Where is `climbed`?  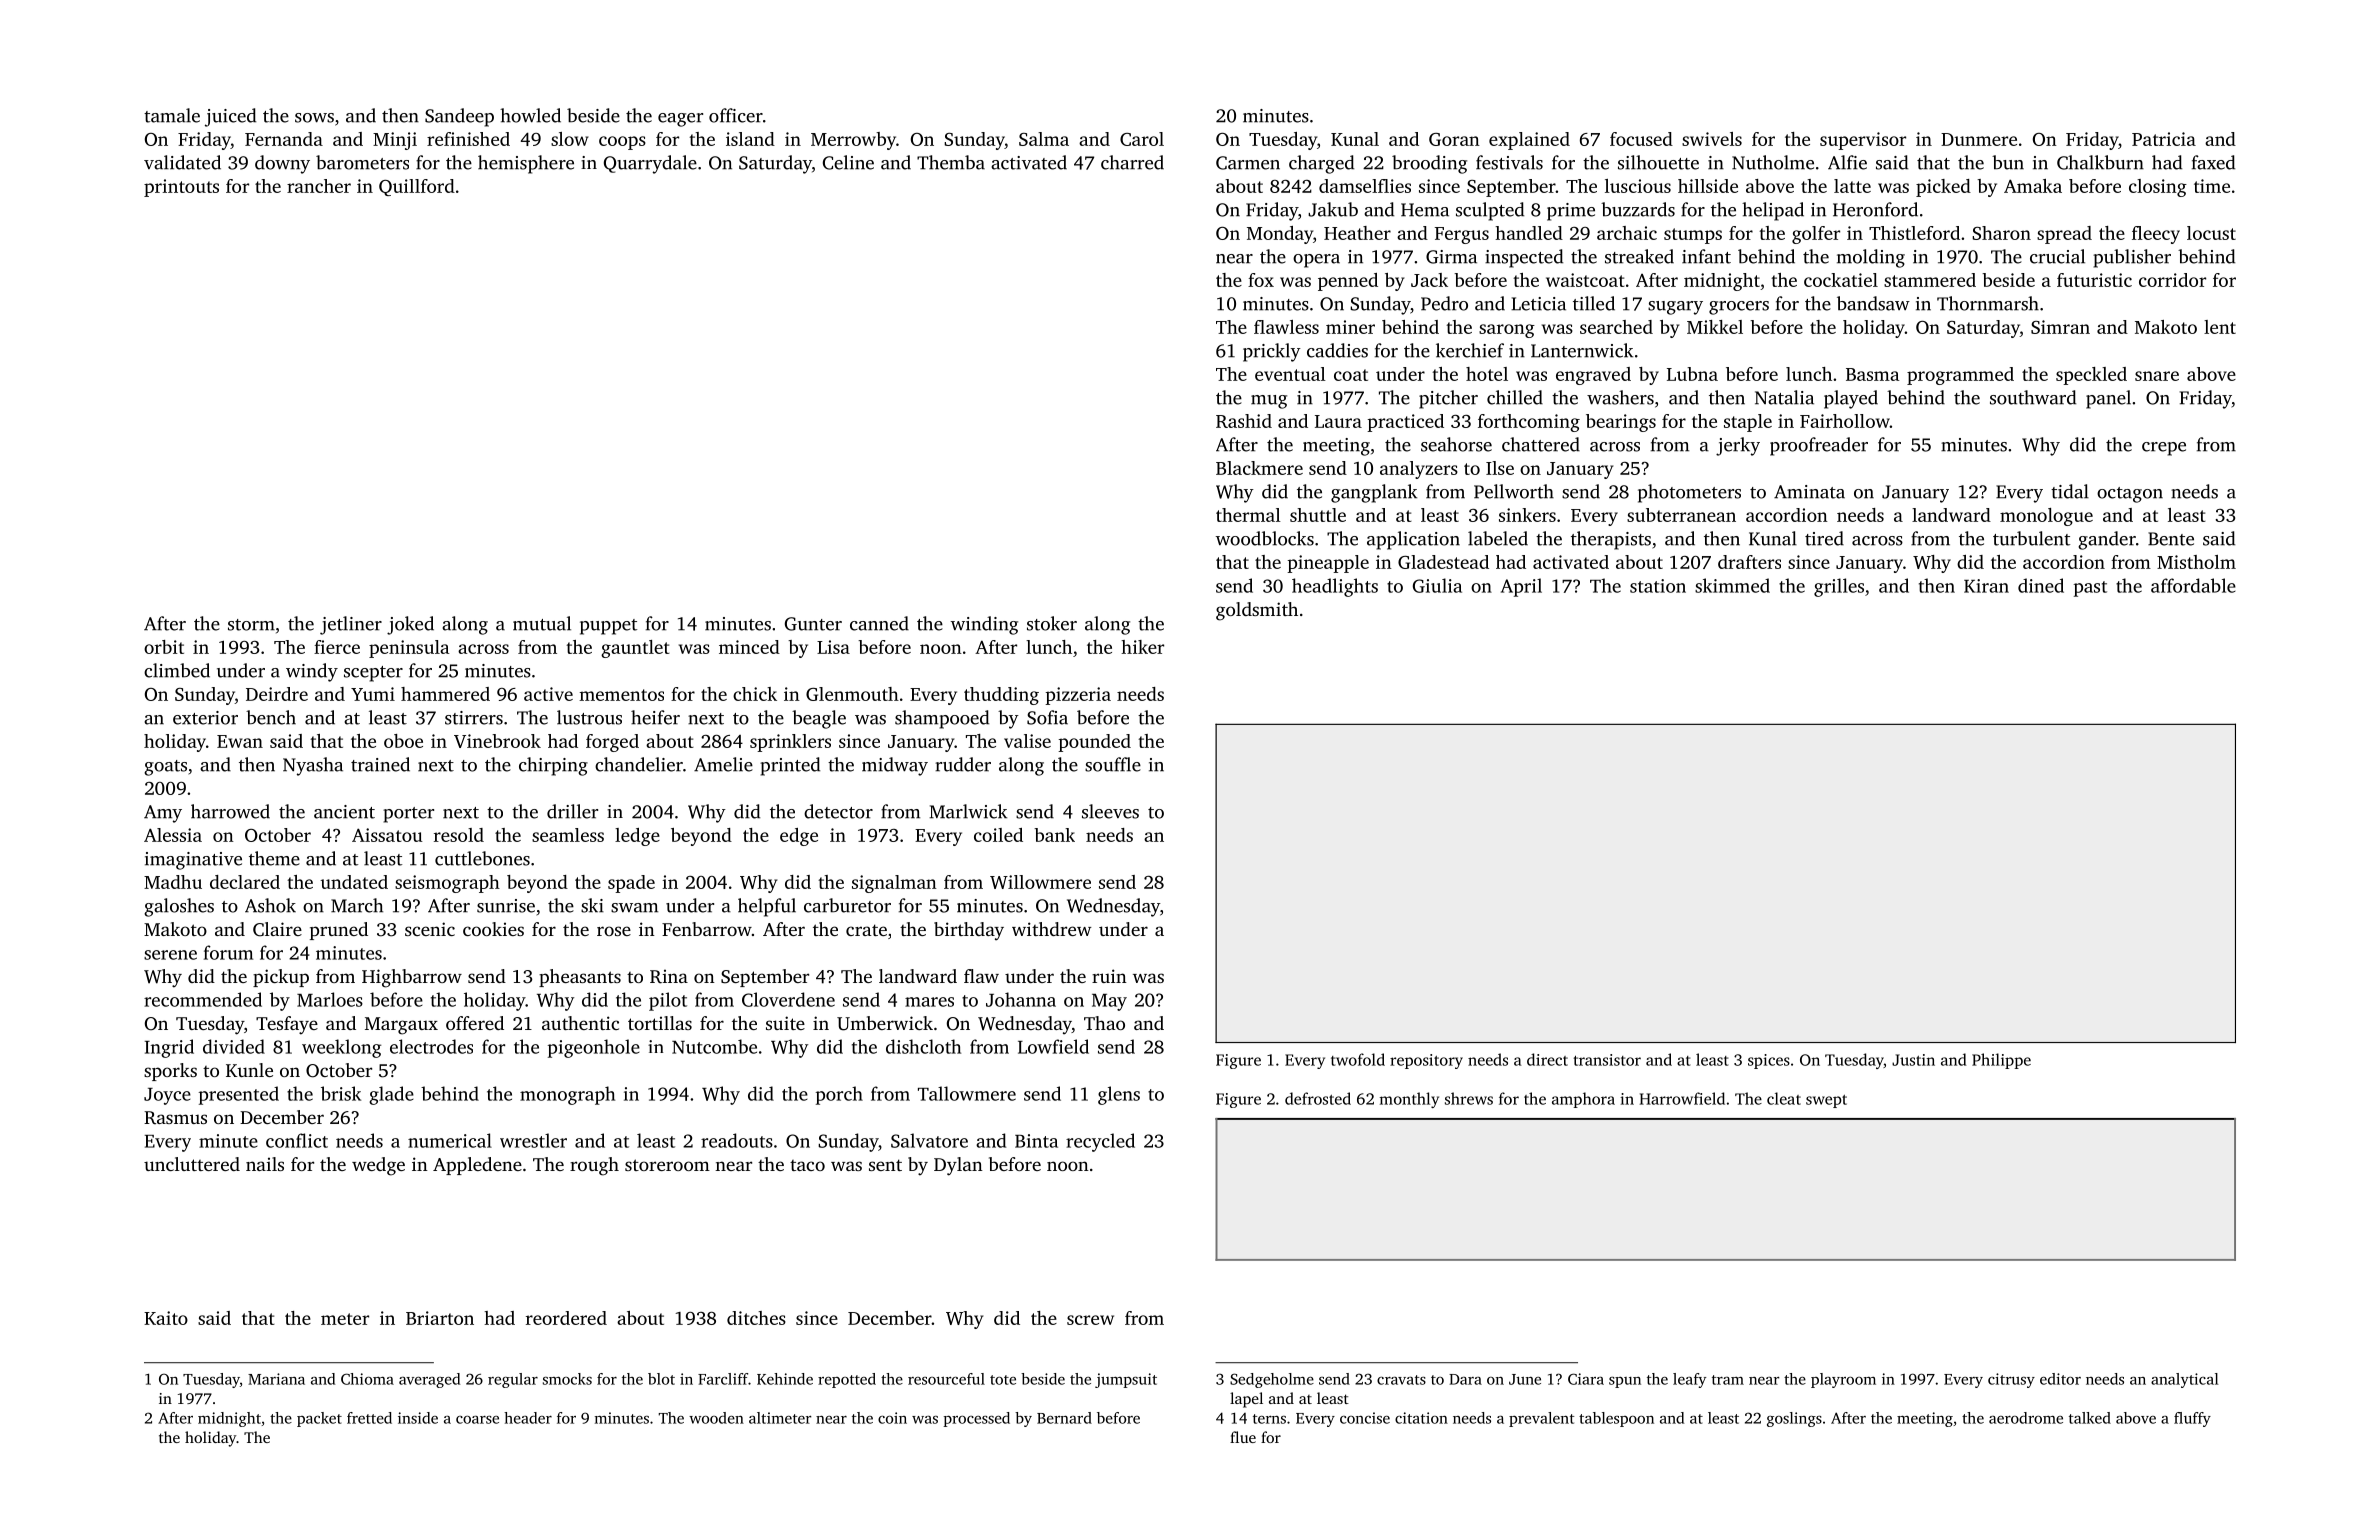
climbed is located at coordinates (177, 670).
